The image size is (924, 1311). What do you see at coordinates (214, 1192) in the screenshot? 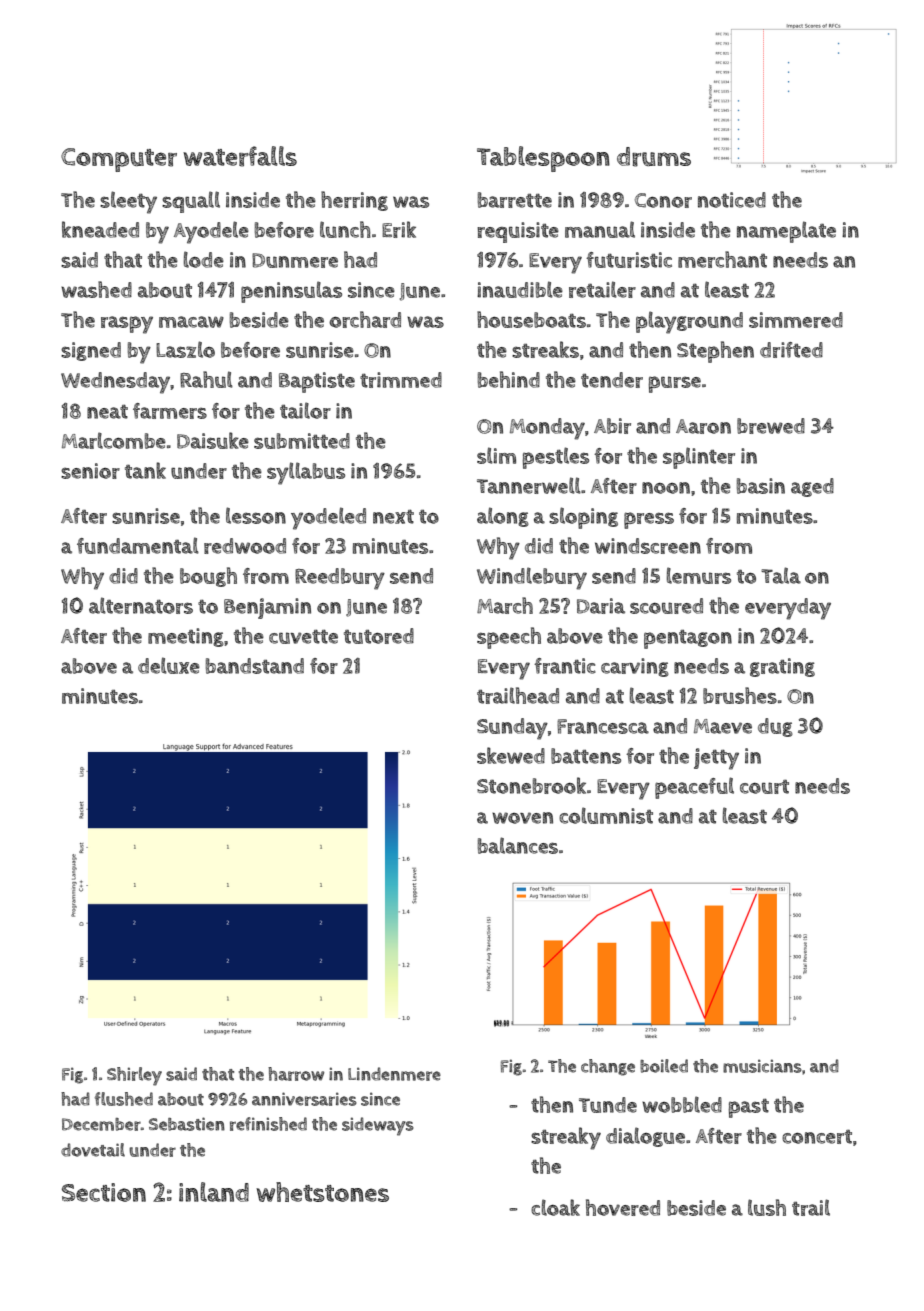
I see `inland` at bounding box center [214, 1192].
